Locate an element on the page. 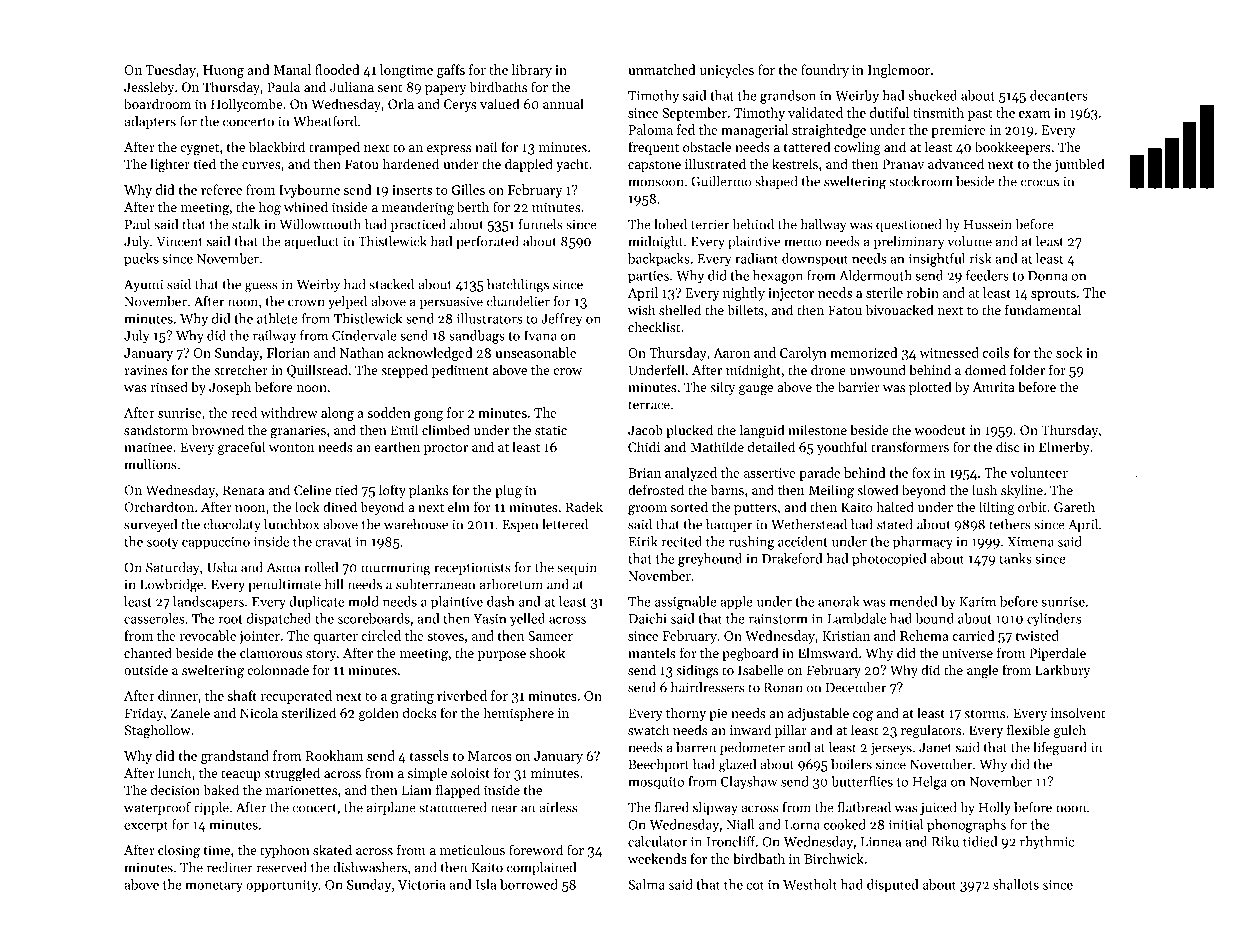  lifeguard is located at coordinates (1060, 749).
